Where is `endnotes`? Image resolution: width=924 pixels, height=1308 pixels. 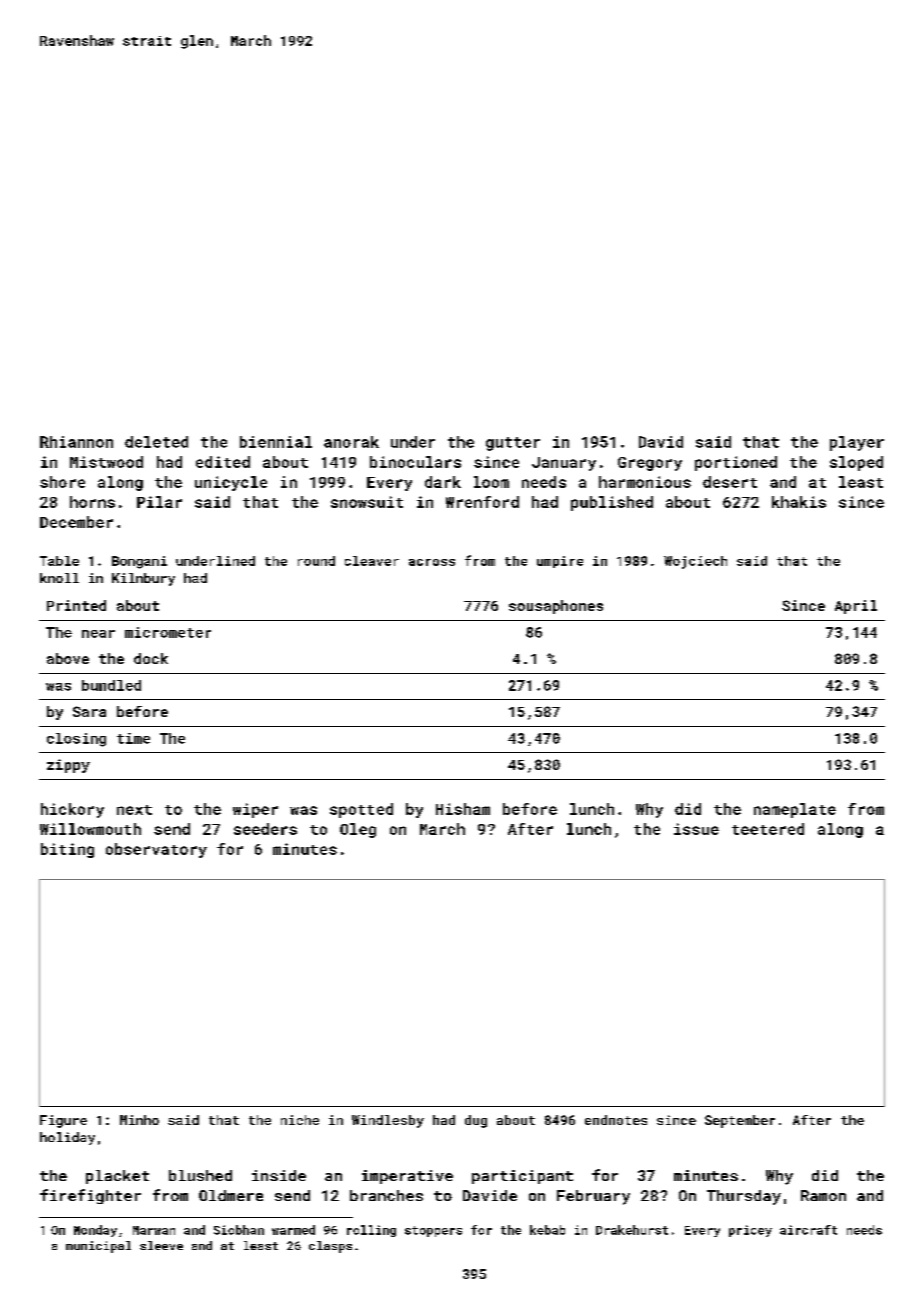
endnotes is located at coordinates (616, 1120).
